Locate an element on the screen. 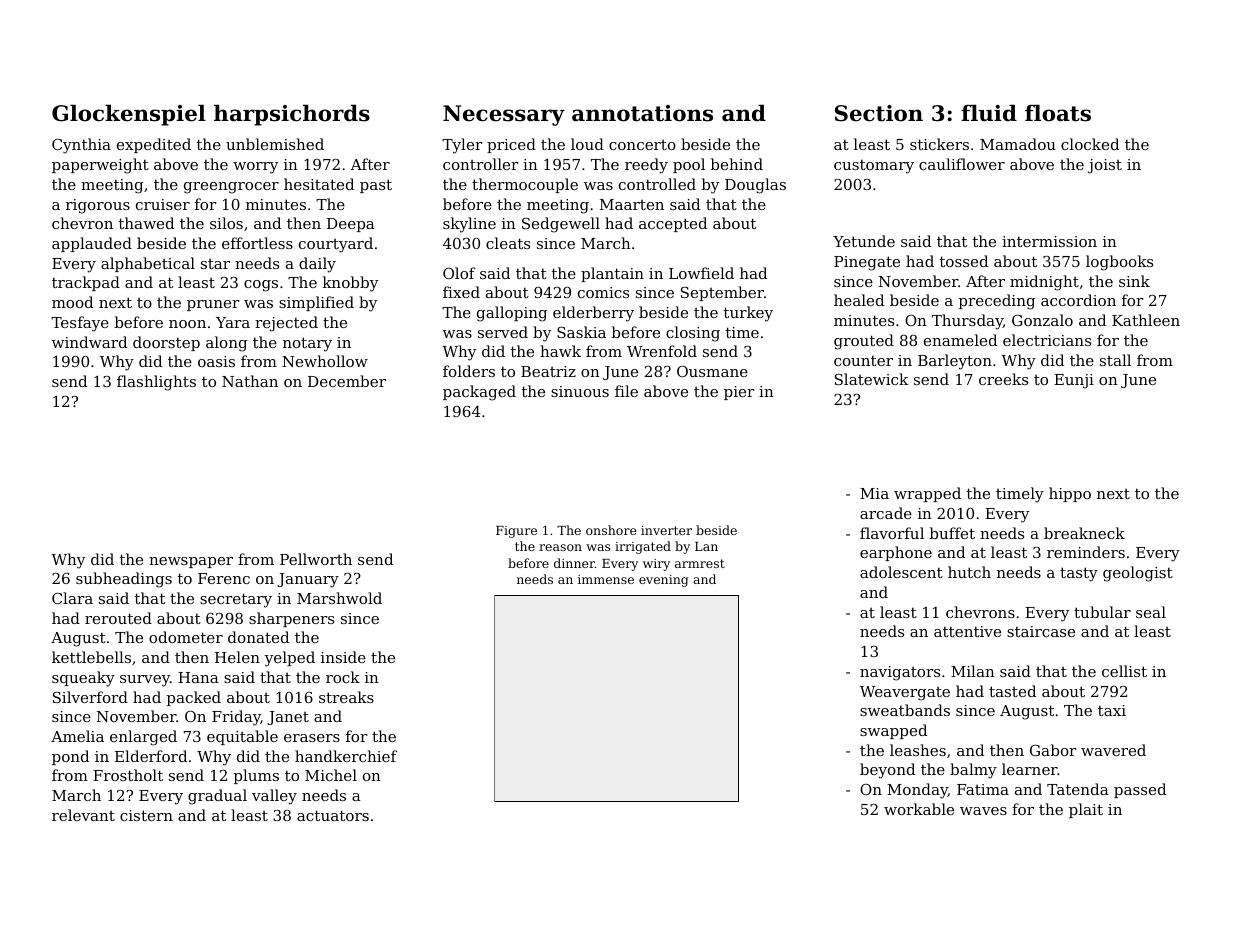 The height and width of the screenshot is (952, 1233). flashlights is located at coordinates (156, 383).
